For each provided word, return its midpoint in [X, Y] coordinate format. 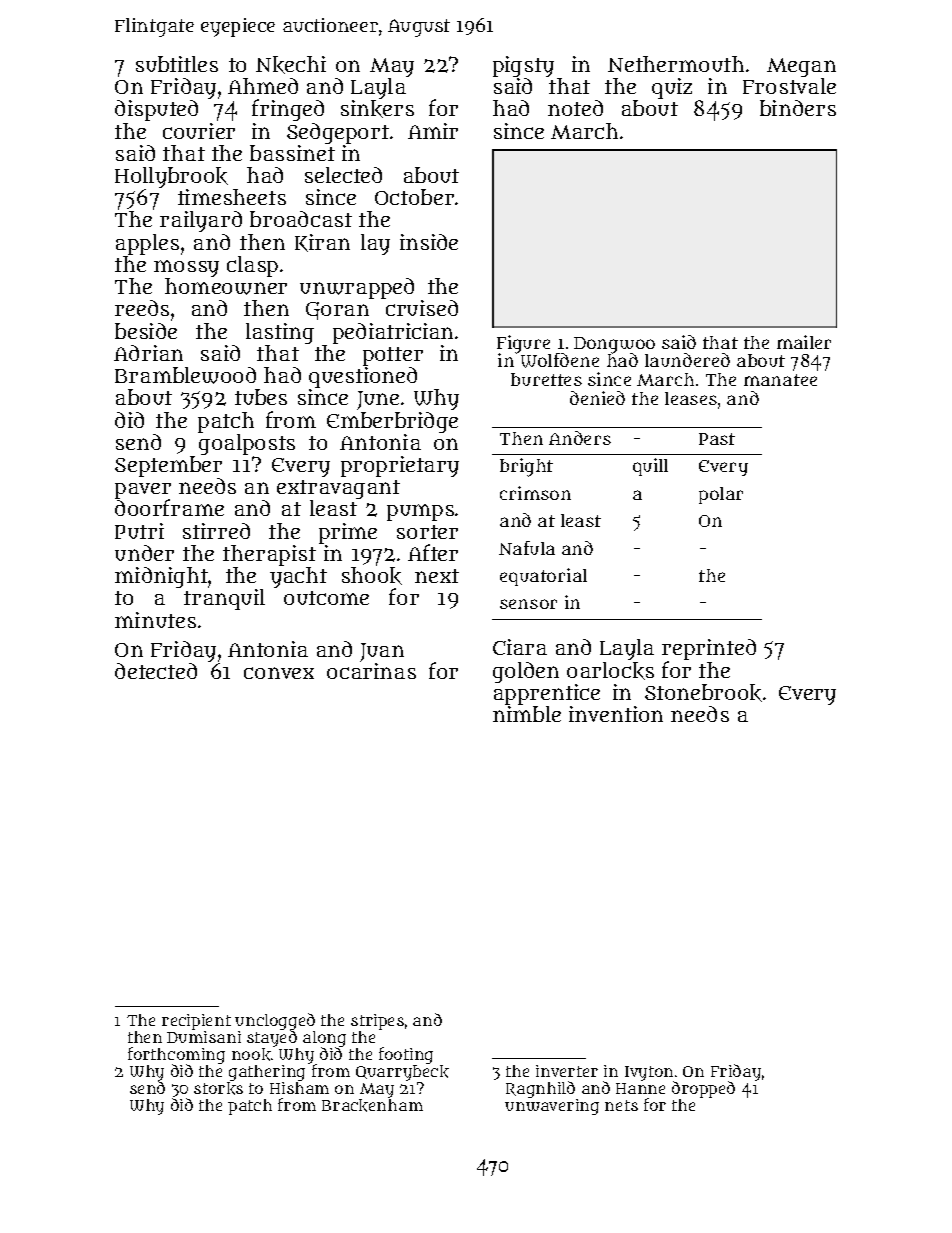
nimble [527, 714]
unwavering [552, 1107]
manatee [780, 380]
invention [616, 714]
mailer [804, 342]
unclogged [275, 1021]
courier [199, 131]
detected [156, 671]
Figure [523, 344]
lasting [280, 333]
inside [429, 242]
